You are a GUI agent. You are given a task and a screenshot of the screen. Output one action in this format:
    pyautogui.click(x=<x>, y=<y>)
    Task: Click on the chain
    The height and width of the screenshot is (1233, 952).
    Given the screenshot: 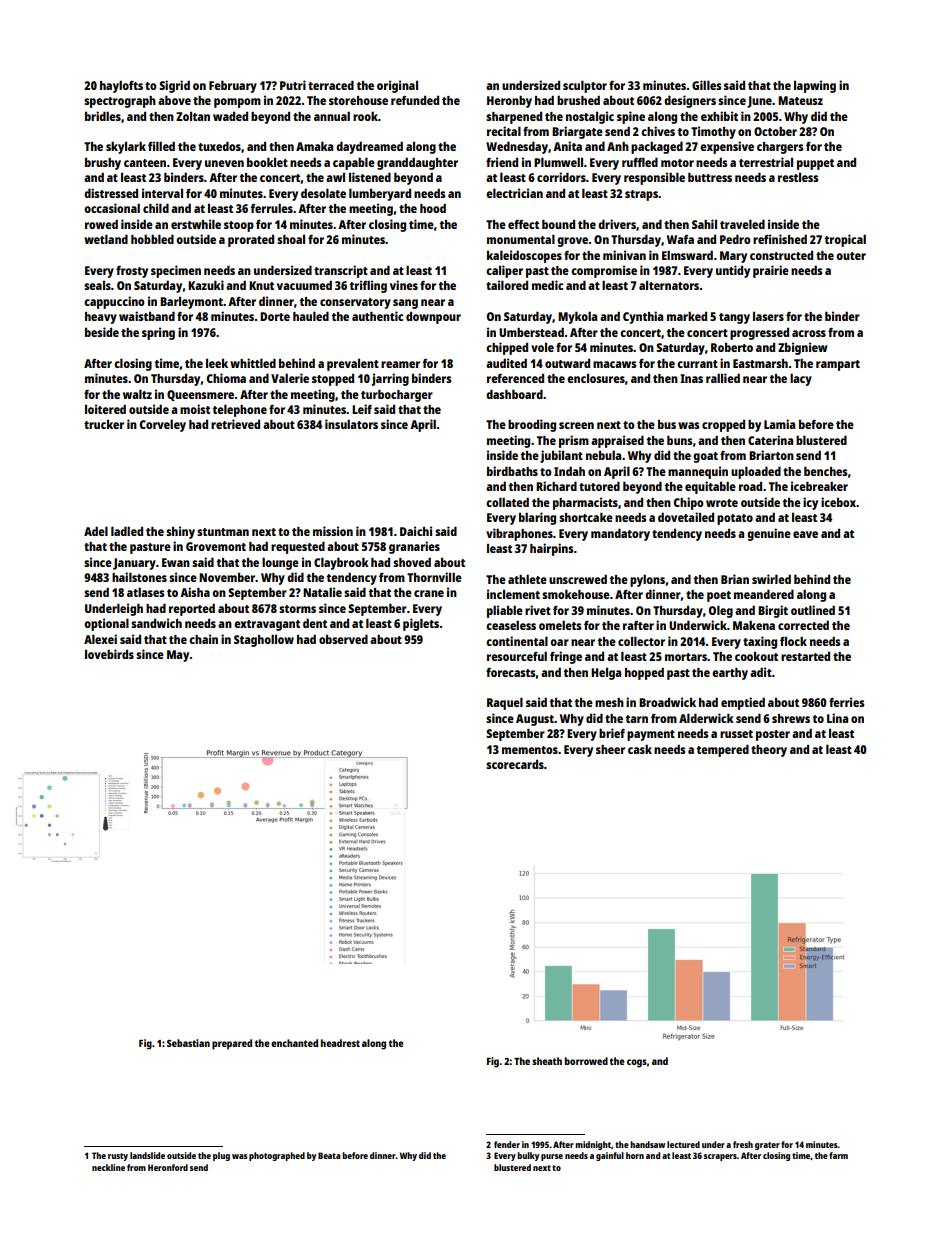 What is the action you would take?
    pyautogui.click(x=203, y=639)
